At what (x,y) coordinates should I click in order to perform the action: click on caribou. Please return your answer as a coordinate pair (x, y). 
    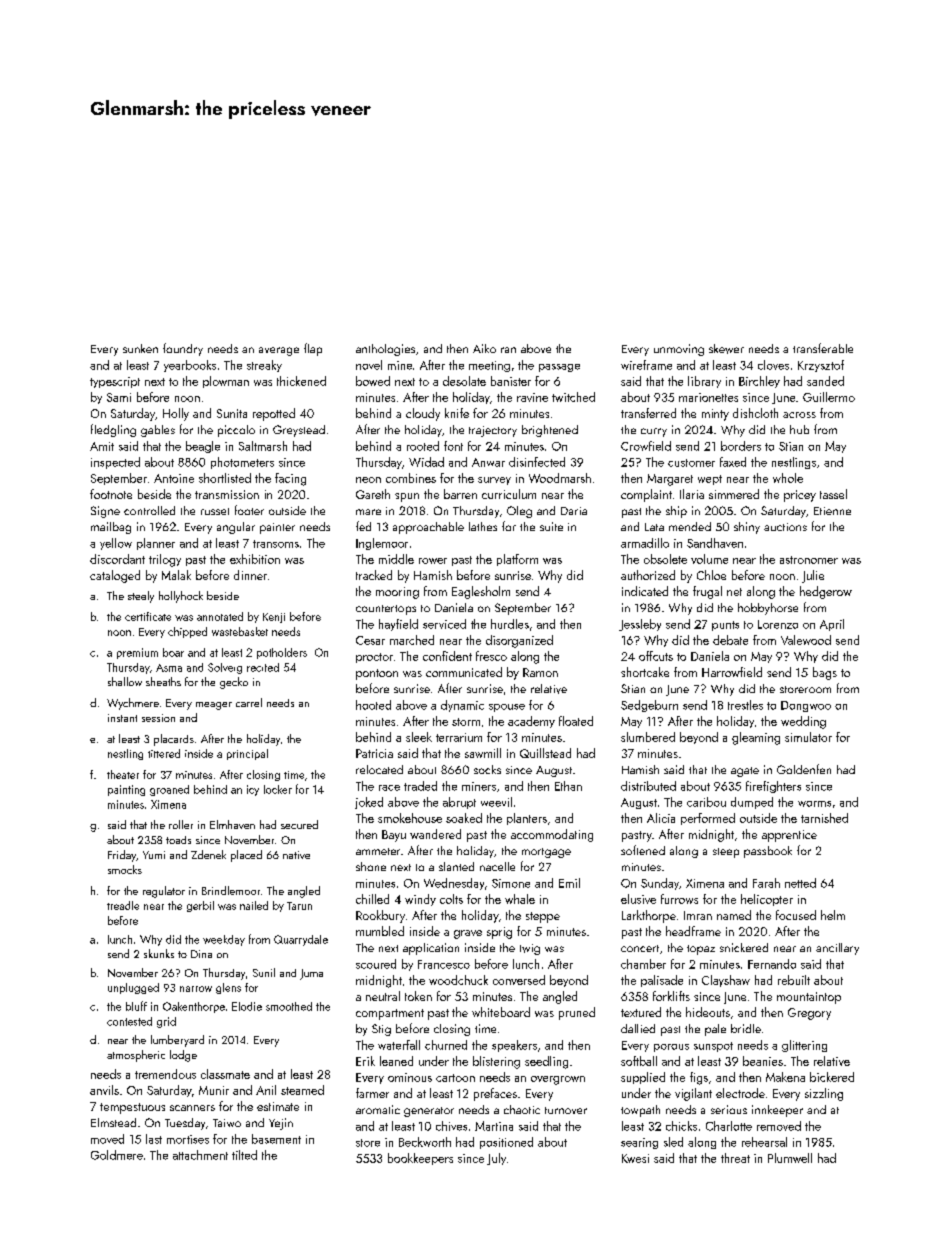
    Looking at the image, I should click on (706, 802).
